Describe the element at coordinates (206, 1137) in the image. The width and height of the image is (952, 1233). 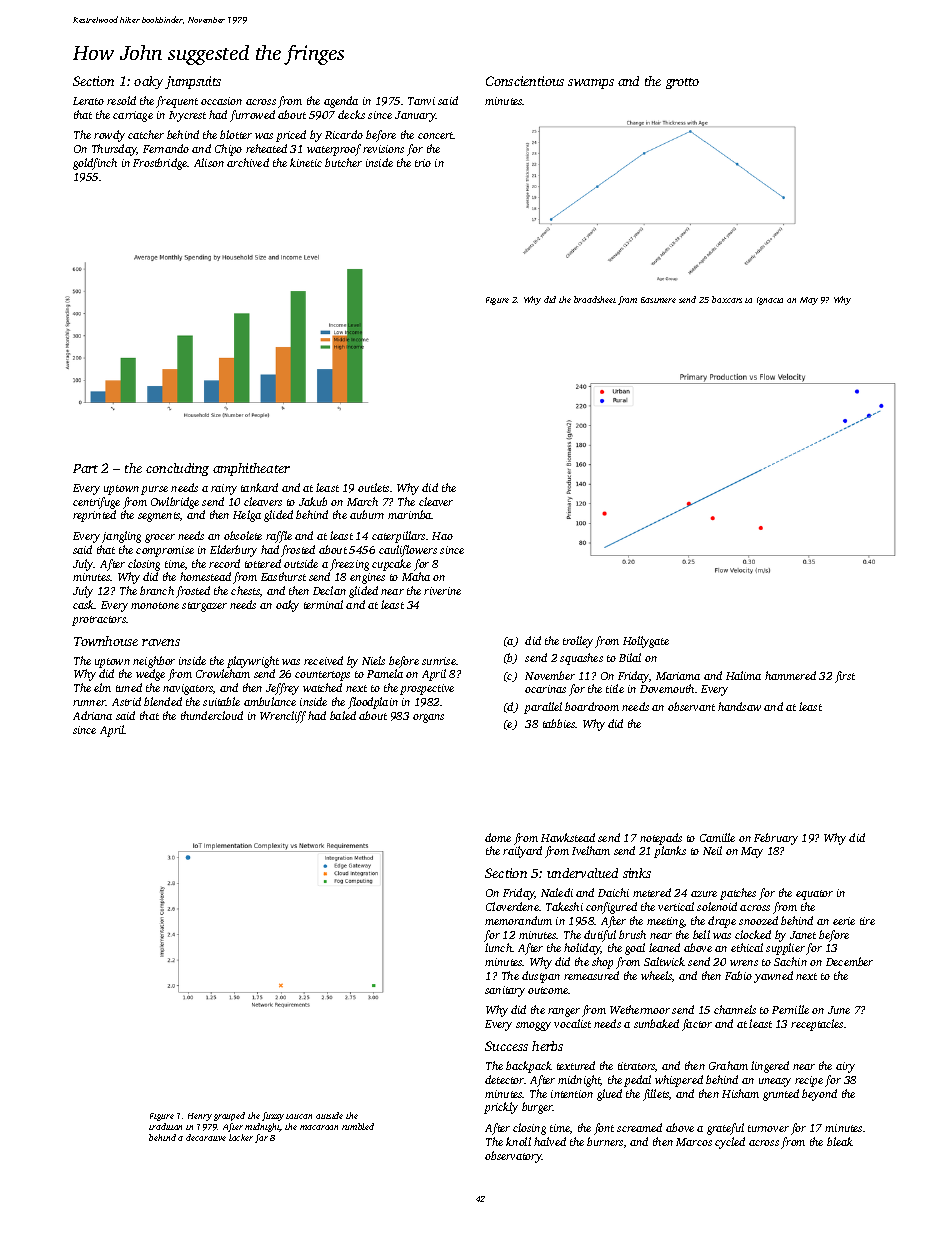
I see `decorative` at that location.
